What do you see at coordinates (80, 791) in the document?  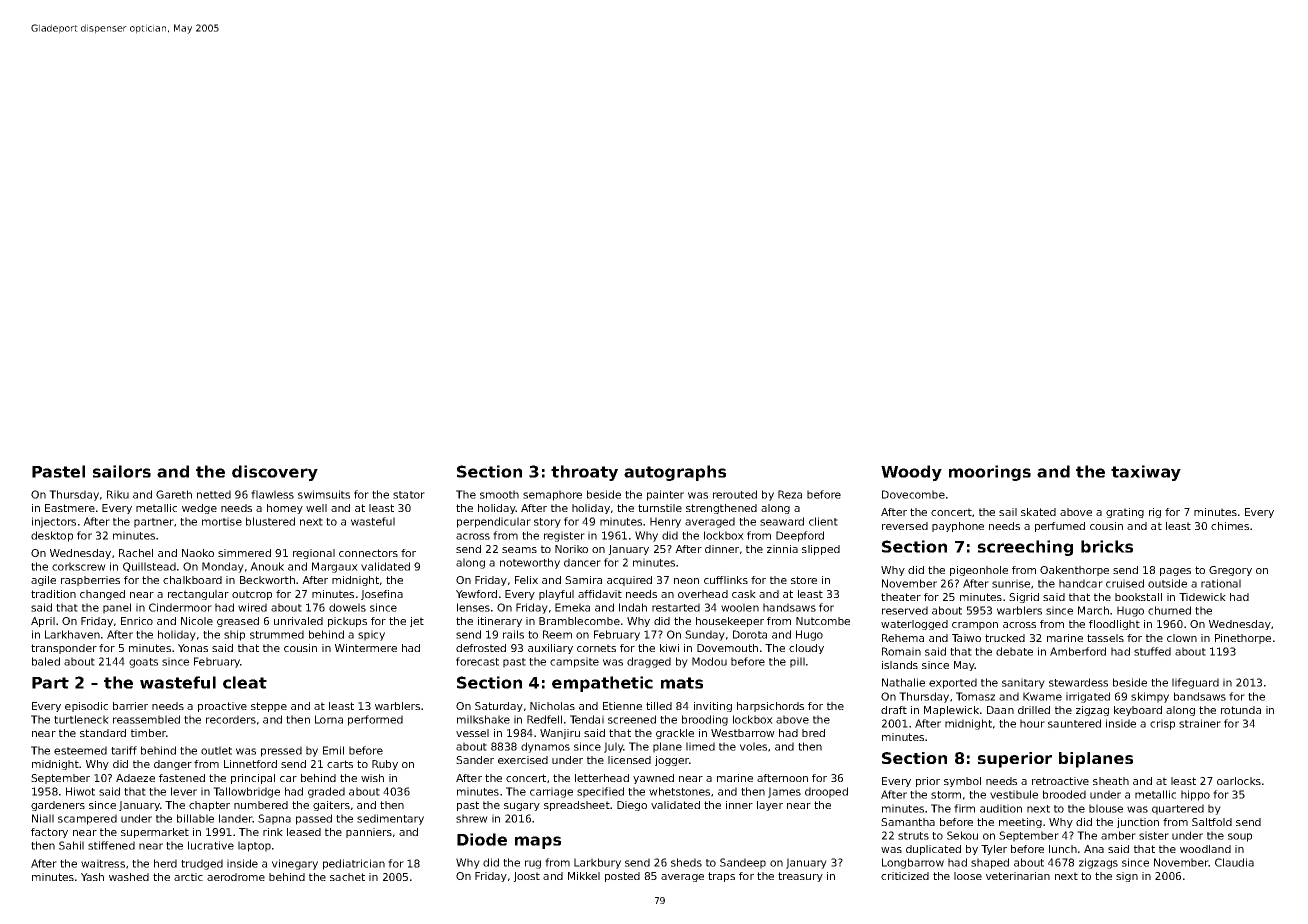 I see `Hiwot` at bounding box center [80, 791].
